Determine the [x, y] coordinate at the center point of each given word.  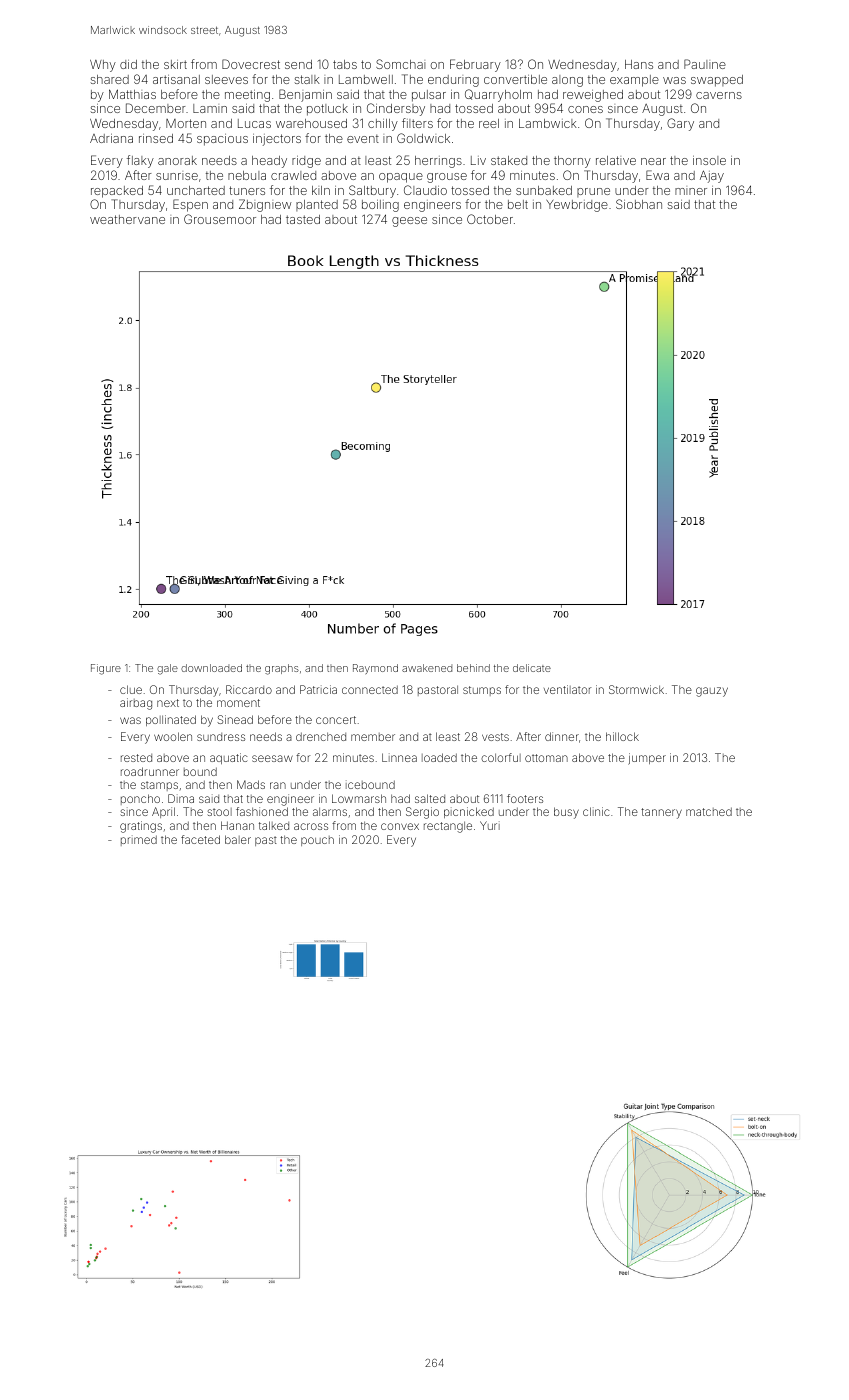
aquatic [228, 758]
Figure [106, 669]
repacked [117, 192]
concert [336, 720]
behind [473, 668]
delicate [532, 668]
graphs [282, 669]
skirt [175, 64]
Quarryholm [498, 95]
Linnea [399, 757]
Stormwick [636, 689]
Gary [680, 124]
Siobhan [639, 204]
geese [409, 222]
